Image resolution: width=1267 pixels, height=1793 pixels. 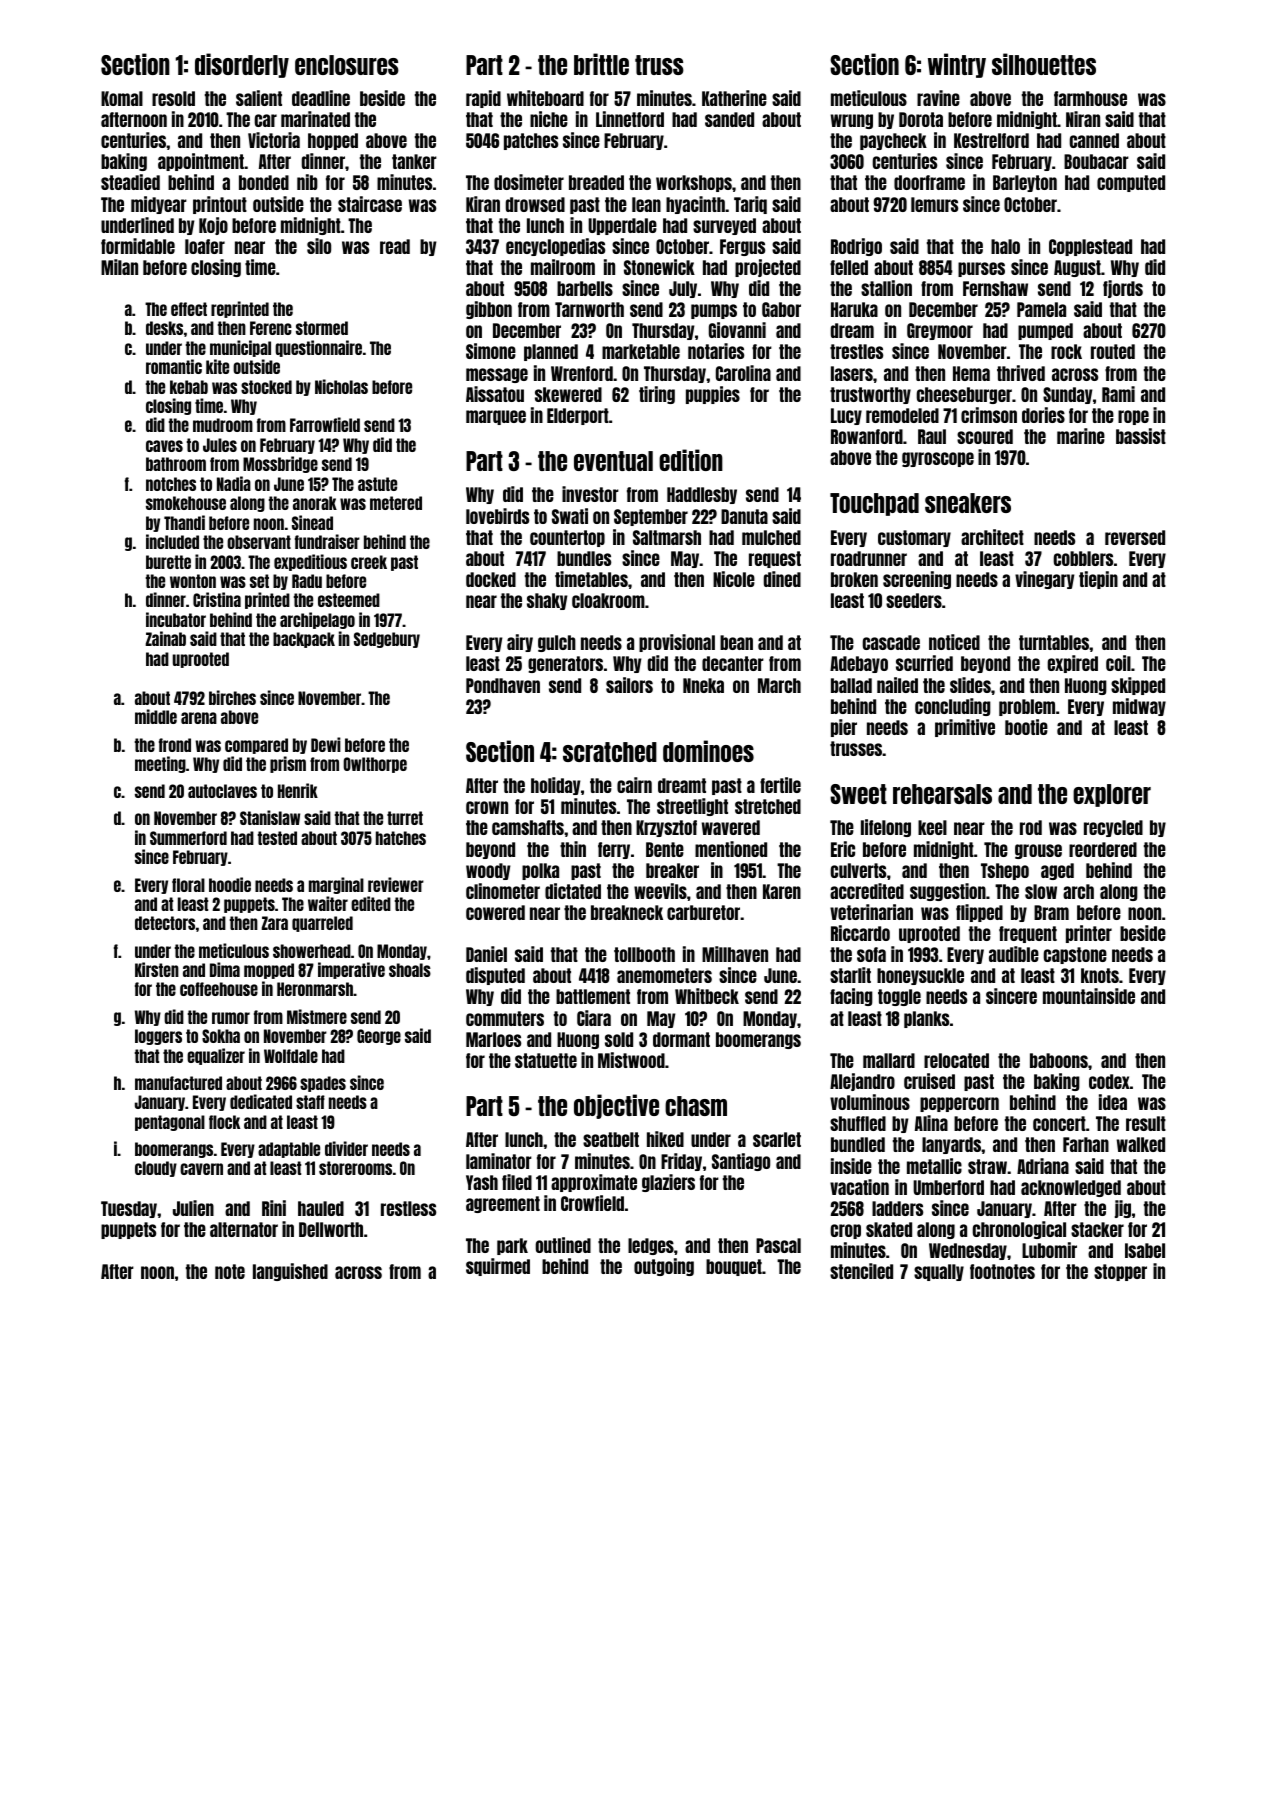 I want to click on Dellworth, so click(x=331, y=1229).
